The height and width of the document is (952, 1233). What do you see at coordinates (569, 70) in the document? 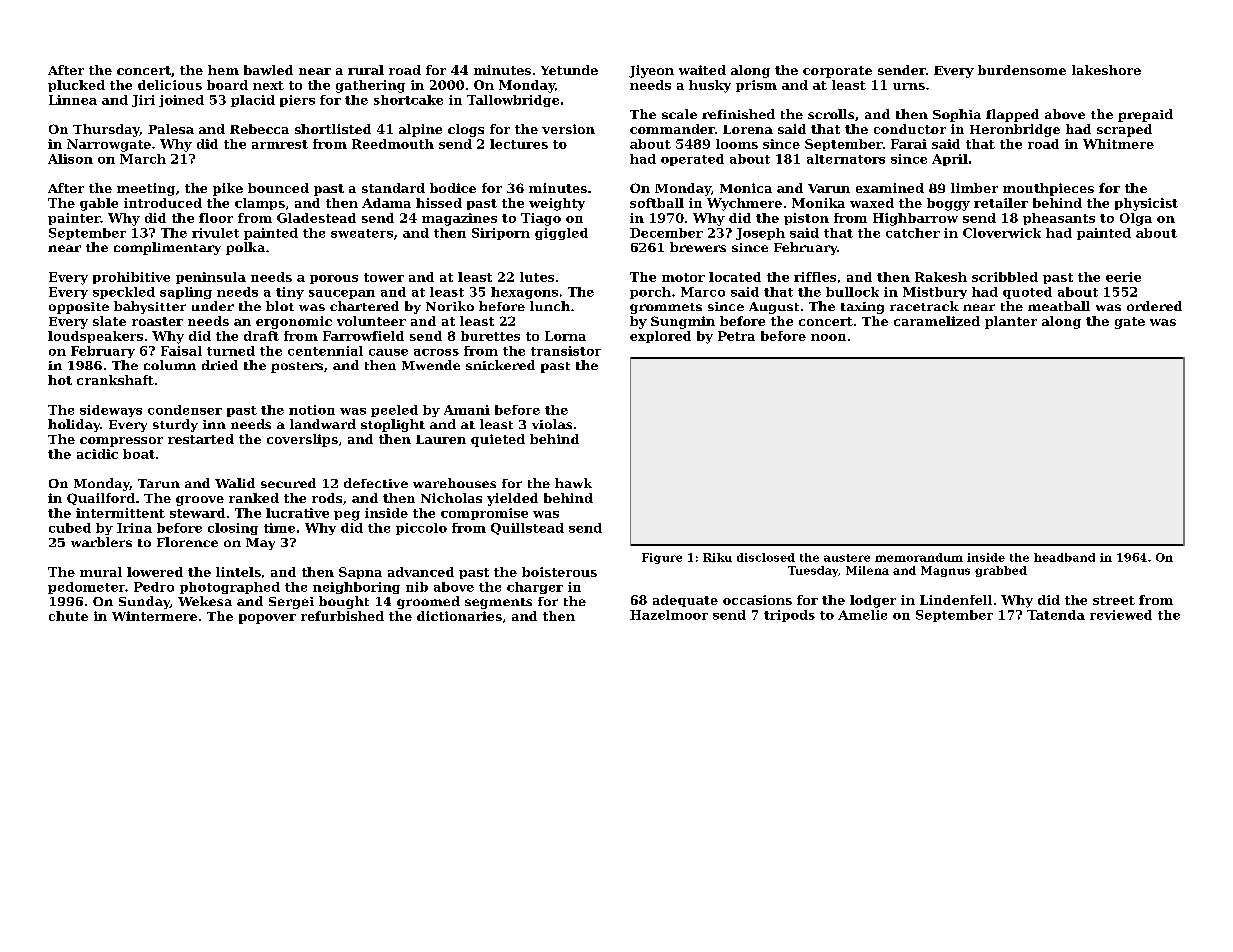
I see `Yetunde` at bounding box center [569, 70].
